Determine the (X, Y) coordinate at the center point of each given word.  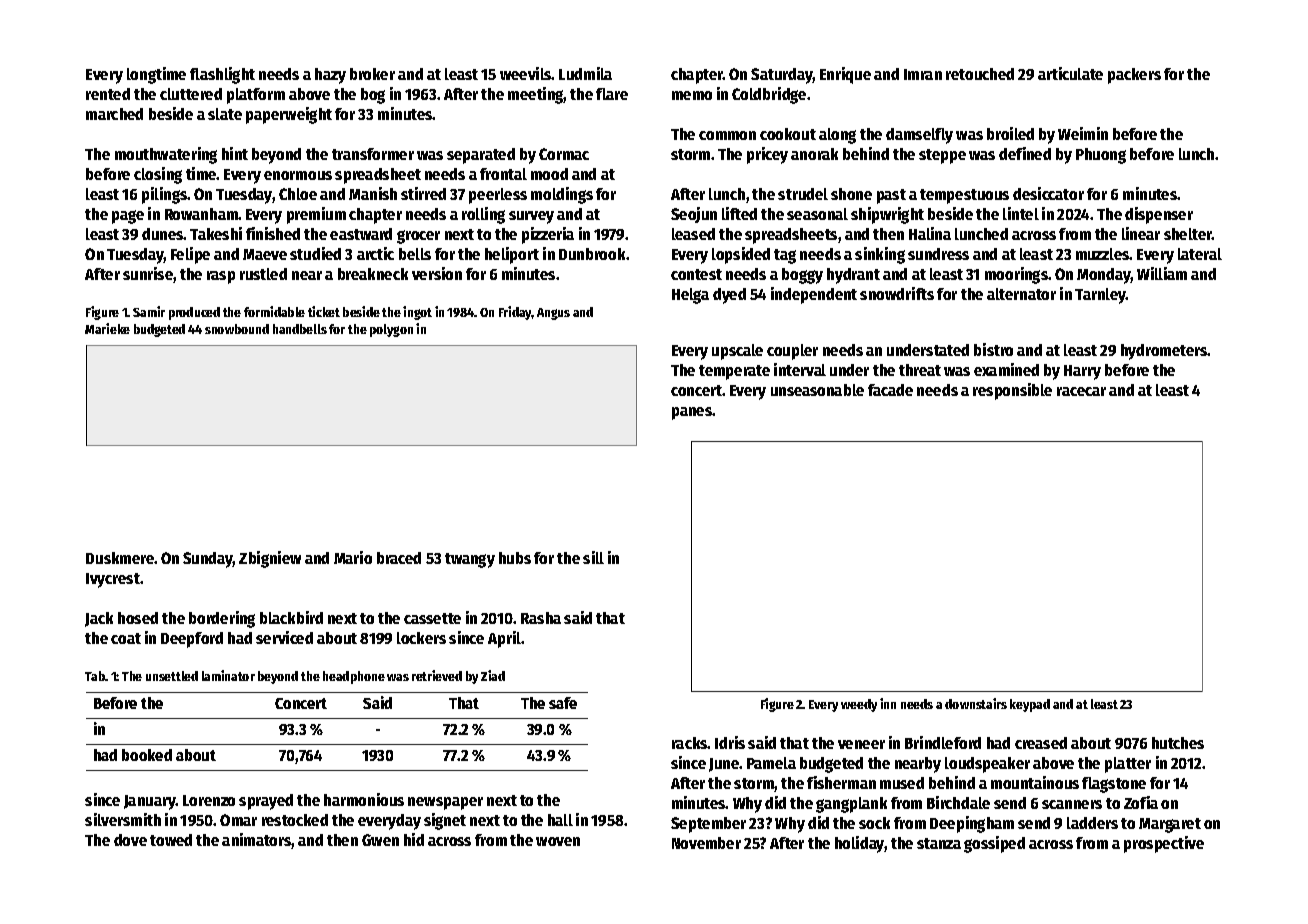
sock (874, 823)
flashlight (222, 75)
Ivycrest (113, 580)
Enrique (845, 75)
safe (563, 703)
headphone (354, 677)
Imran (923, 74)
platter (1128, 765)
